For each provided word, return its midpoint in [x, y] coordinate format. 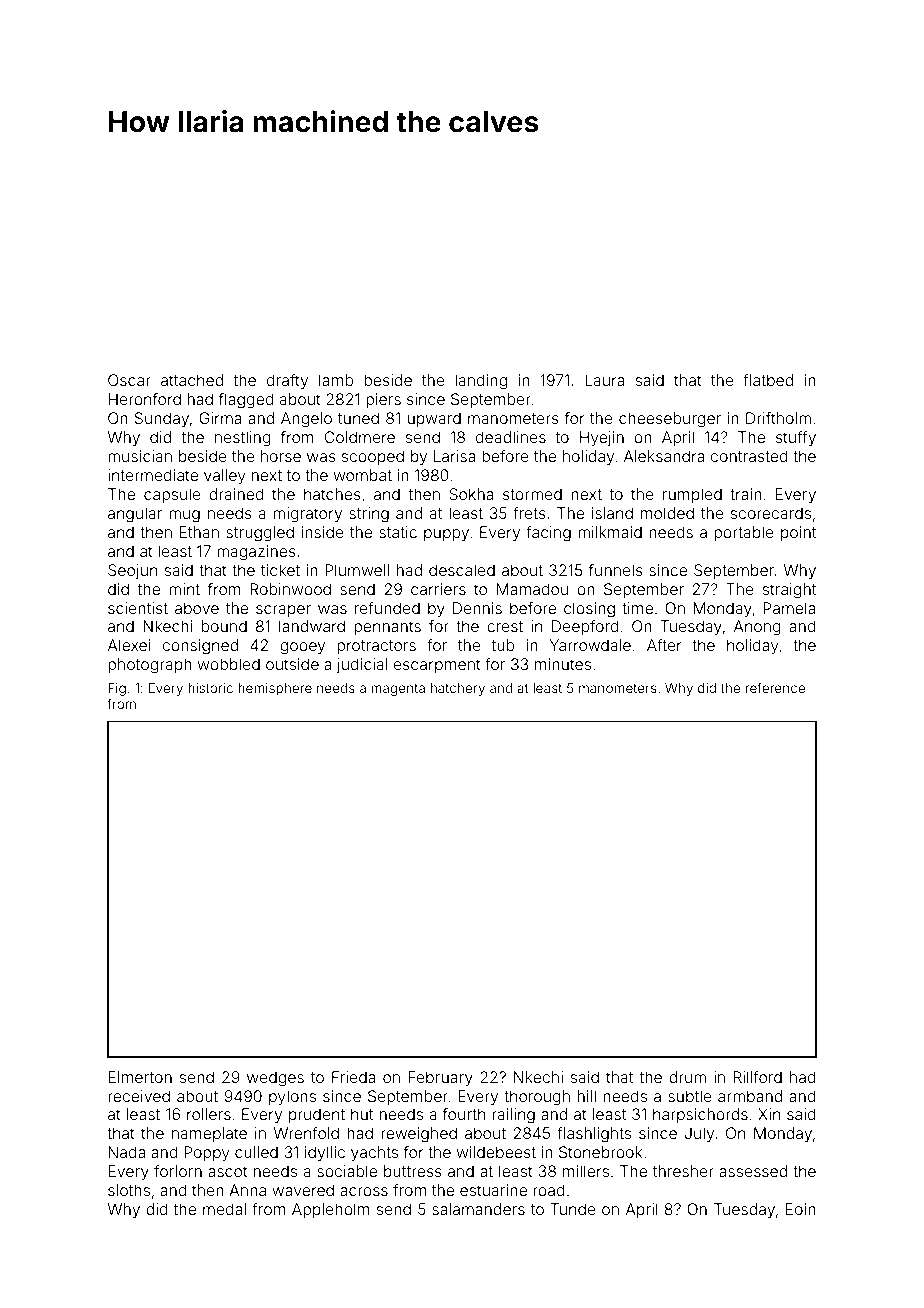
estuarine [493, 1190]
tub [503, 645]
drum [687, 1077]
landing [481, 382]
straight [789, 591]
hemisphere [275, 689]
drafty [287, 382]
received [139, 1096]
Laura [604, 380]
